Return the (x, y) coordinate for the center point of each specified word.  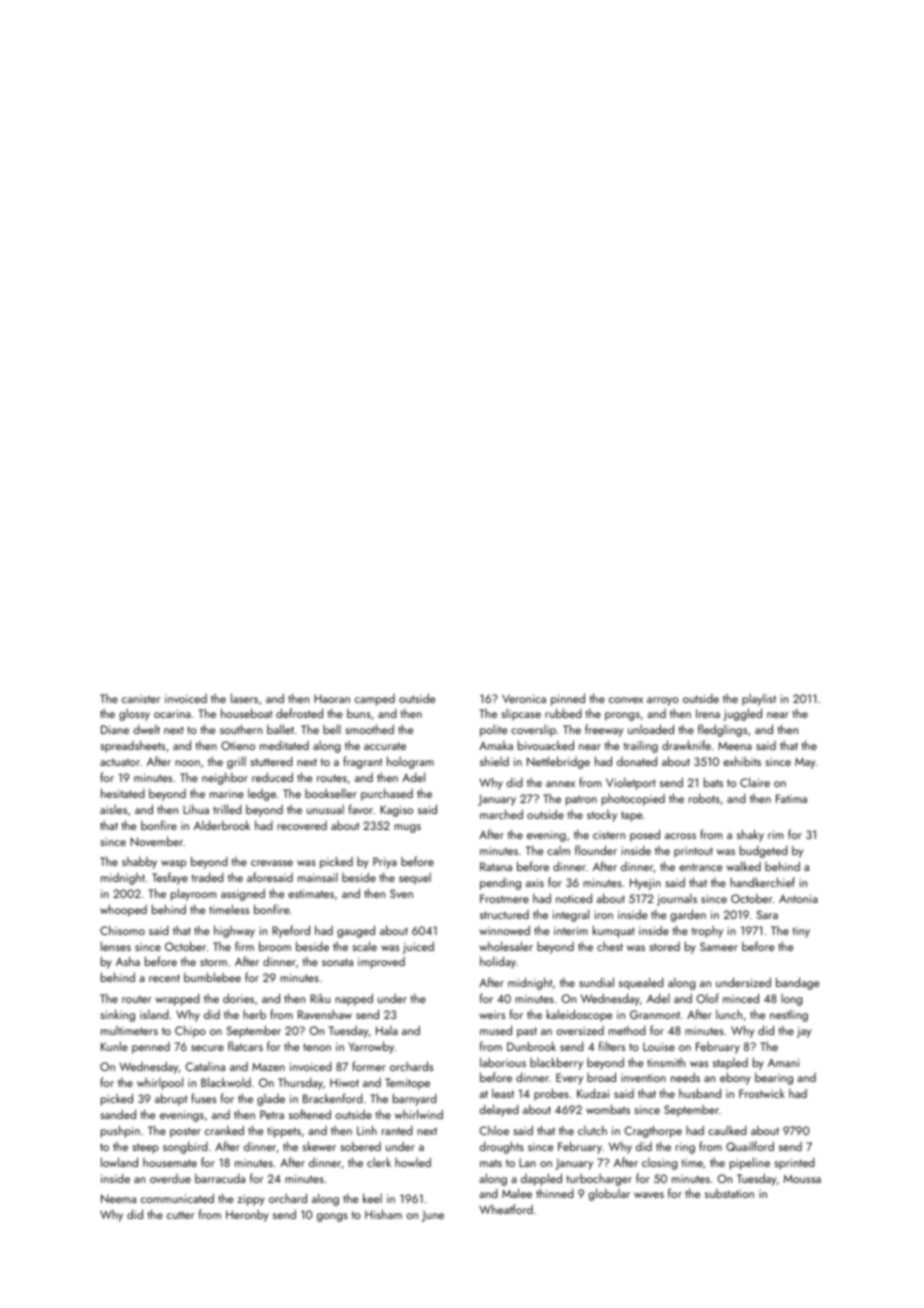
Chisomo (122, 930)
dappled (541, 1179)
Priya (385, 863)
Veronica (524, 698)
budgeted (764, 851)
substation (729, 1193)
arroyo (663, 701)
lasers (244, 698)
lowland (119, 1162)
